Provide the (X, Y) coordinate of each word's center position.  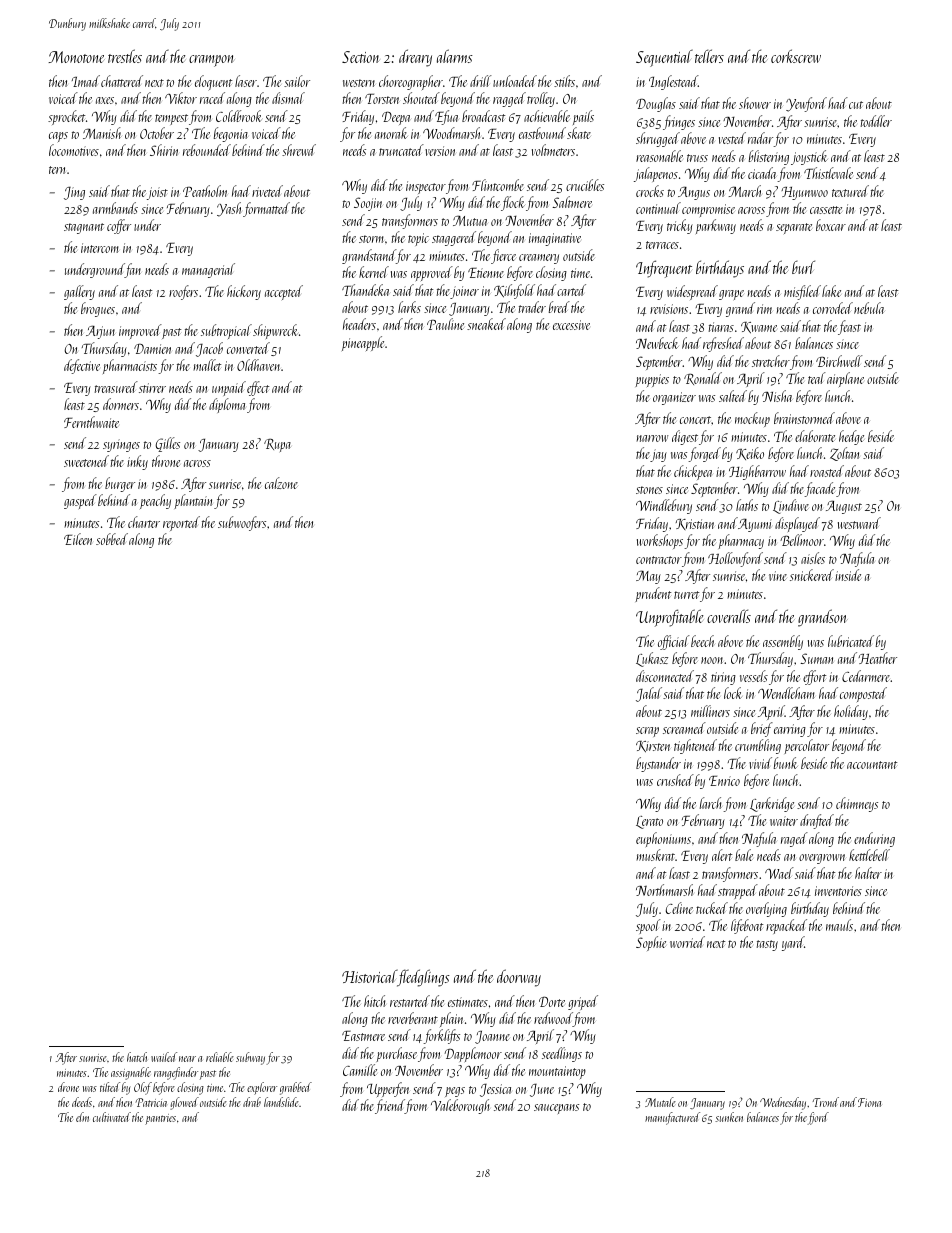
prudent (653, 594)
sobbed (112, 539)
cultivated (112, 1117)
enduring (874, 839)
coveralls (729, 616)
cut (856, 105)
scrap (647, 732)
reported (181, 523)
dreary (415, 58)
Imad (86, 81)
